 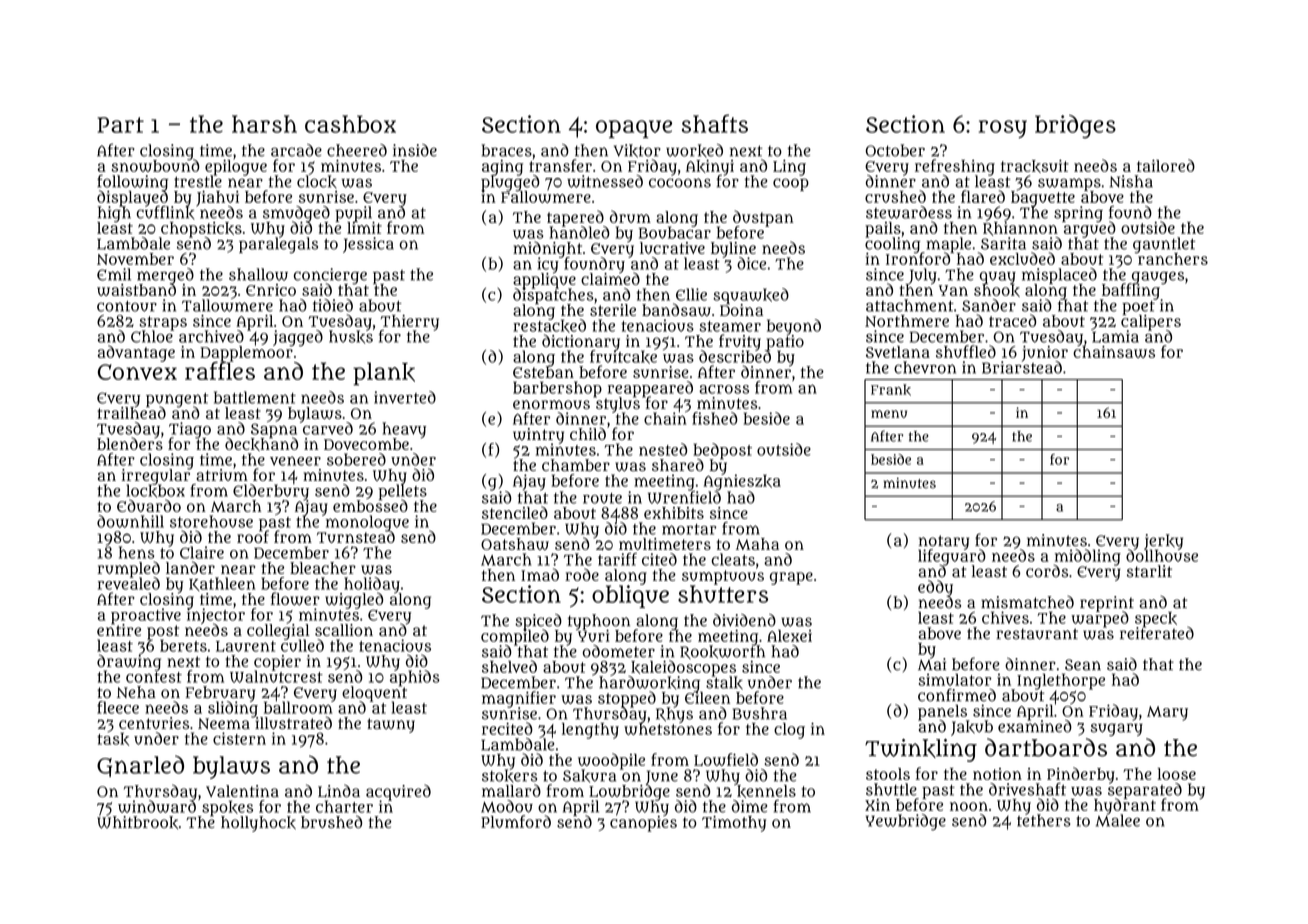 I want to click on bridges, so click(x=1075, y=127).
